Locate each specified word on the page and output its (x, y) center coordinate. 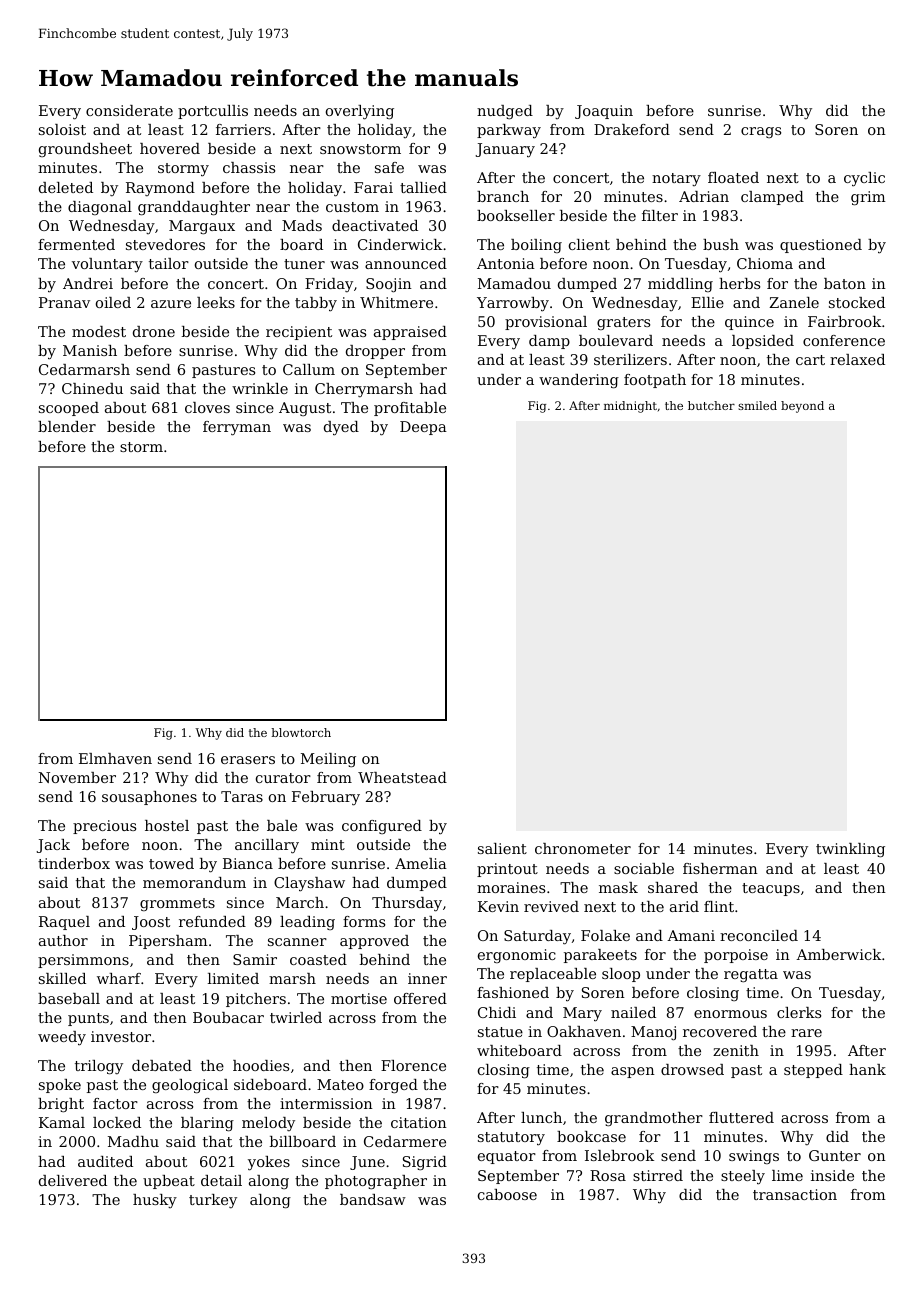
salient (502, 848)
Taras (242, 796)
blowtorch (301, 732)
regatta (751, 976)
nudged (505, 112)
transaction (795, 1194)
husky (155, 1201)
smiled (757, 405)
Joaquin (604, 112)
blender (67, 426)
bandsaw (373, 1199)
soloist (62, 129)
